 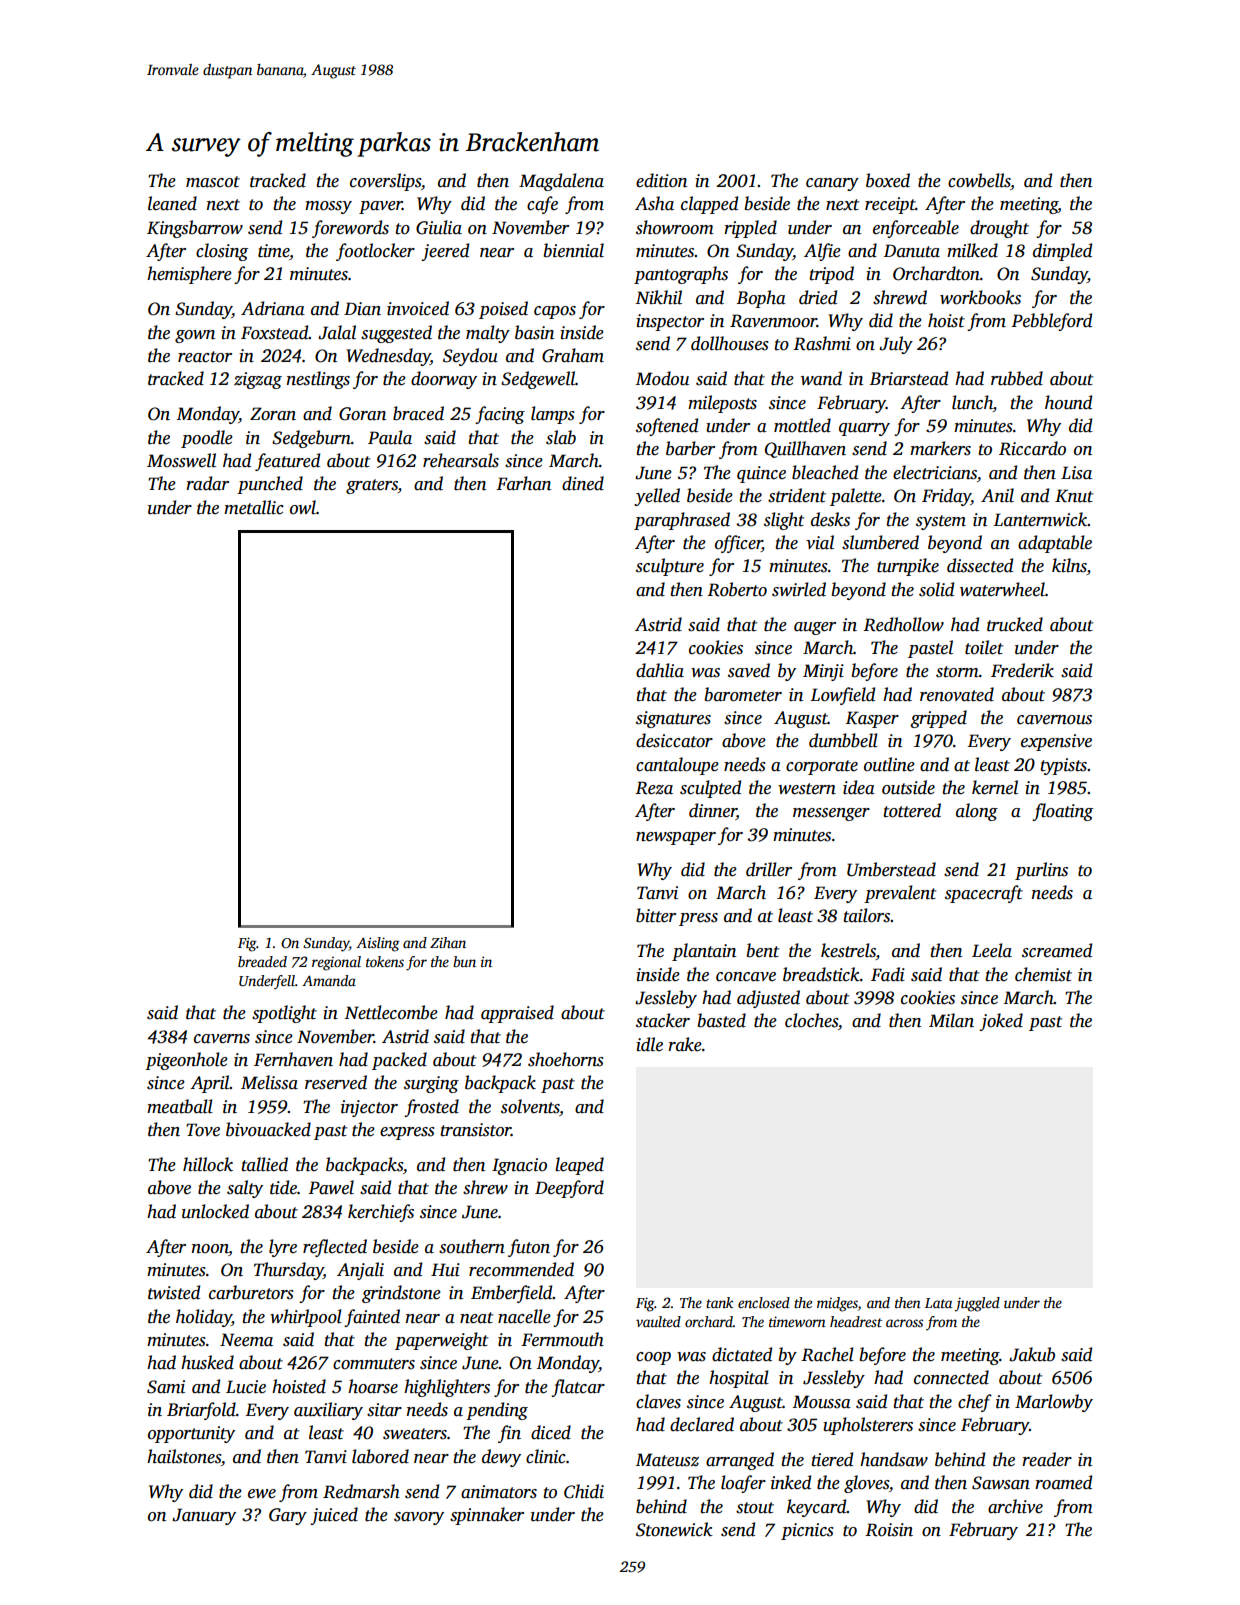 I want to click on Riccardo, so click(x=1032, y=448).
